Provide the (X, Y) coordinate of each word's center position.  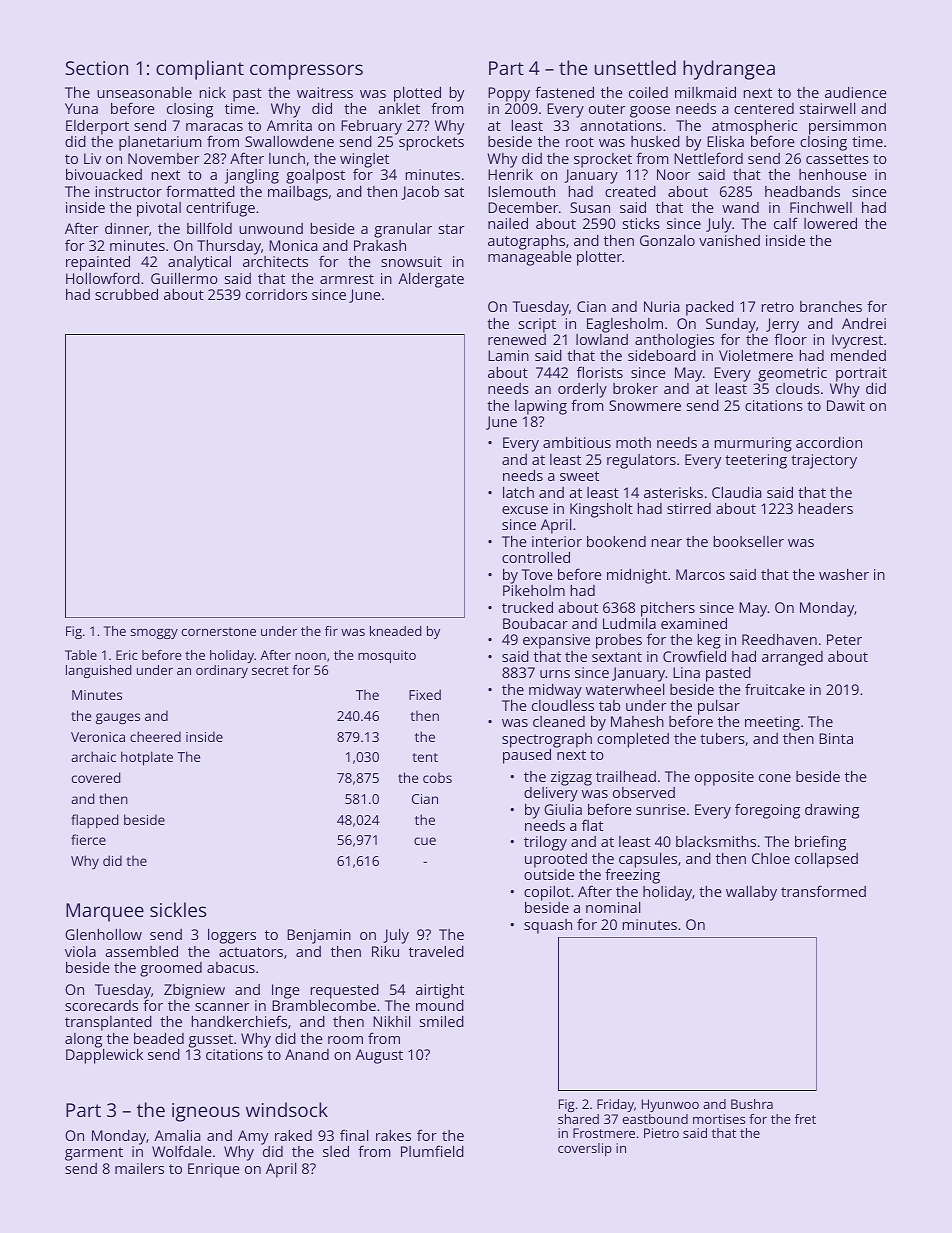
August (379, 1056)
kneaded (396, 631)
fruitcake (775, 689)
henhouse (833, 174)
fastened (564, 92)
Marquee (105, 912)
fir (331, 631)
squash (548, 926)
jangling (252, 176)
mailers (139, 1168)
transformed (823, 891)
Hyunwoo (670, 1105)
